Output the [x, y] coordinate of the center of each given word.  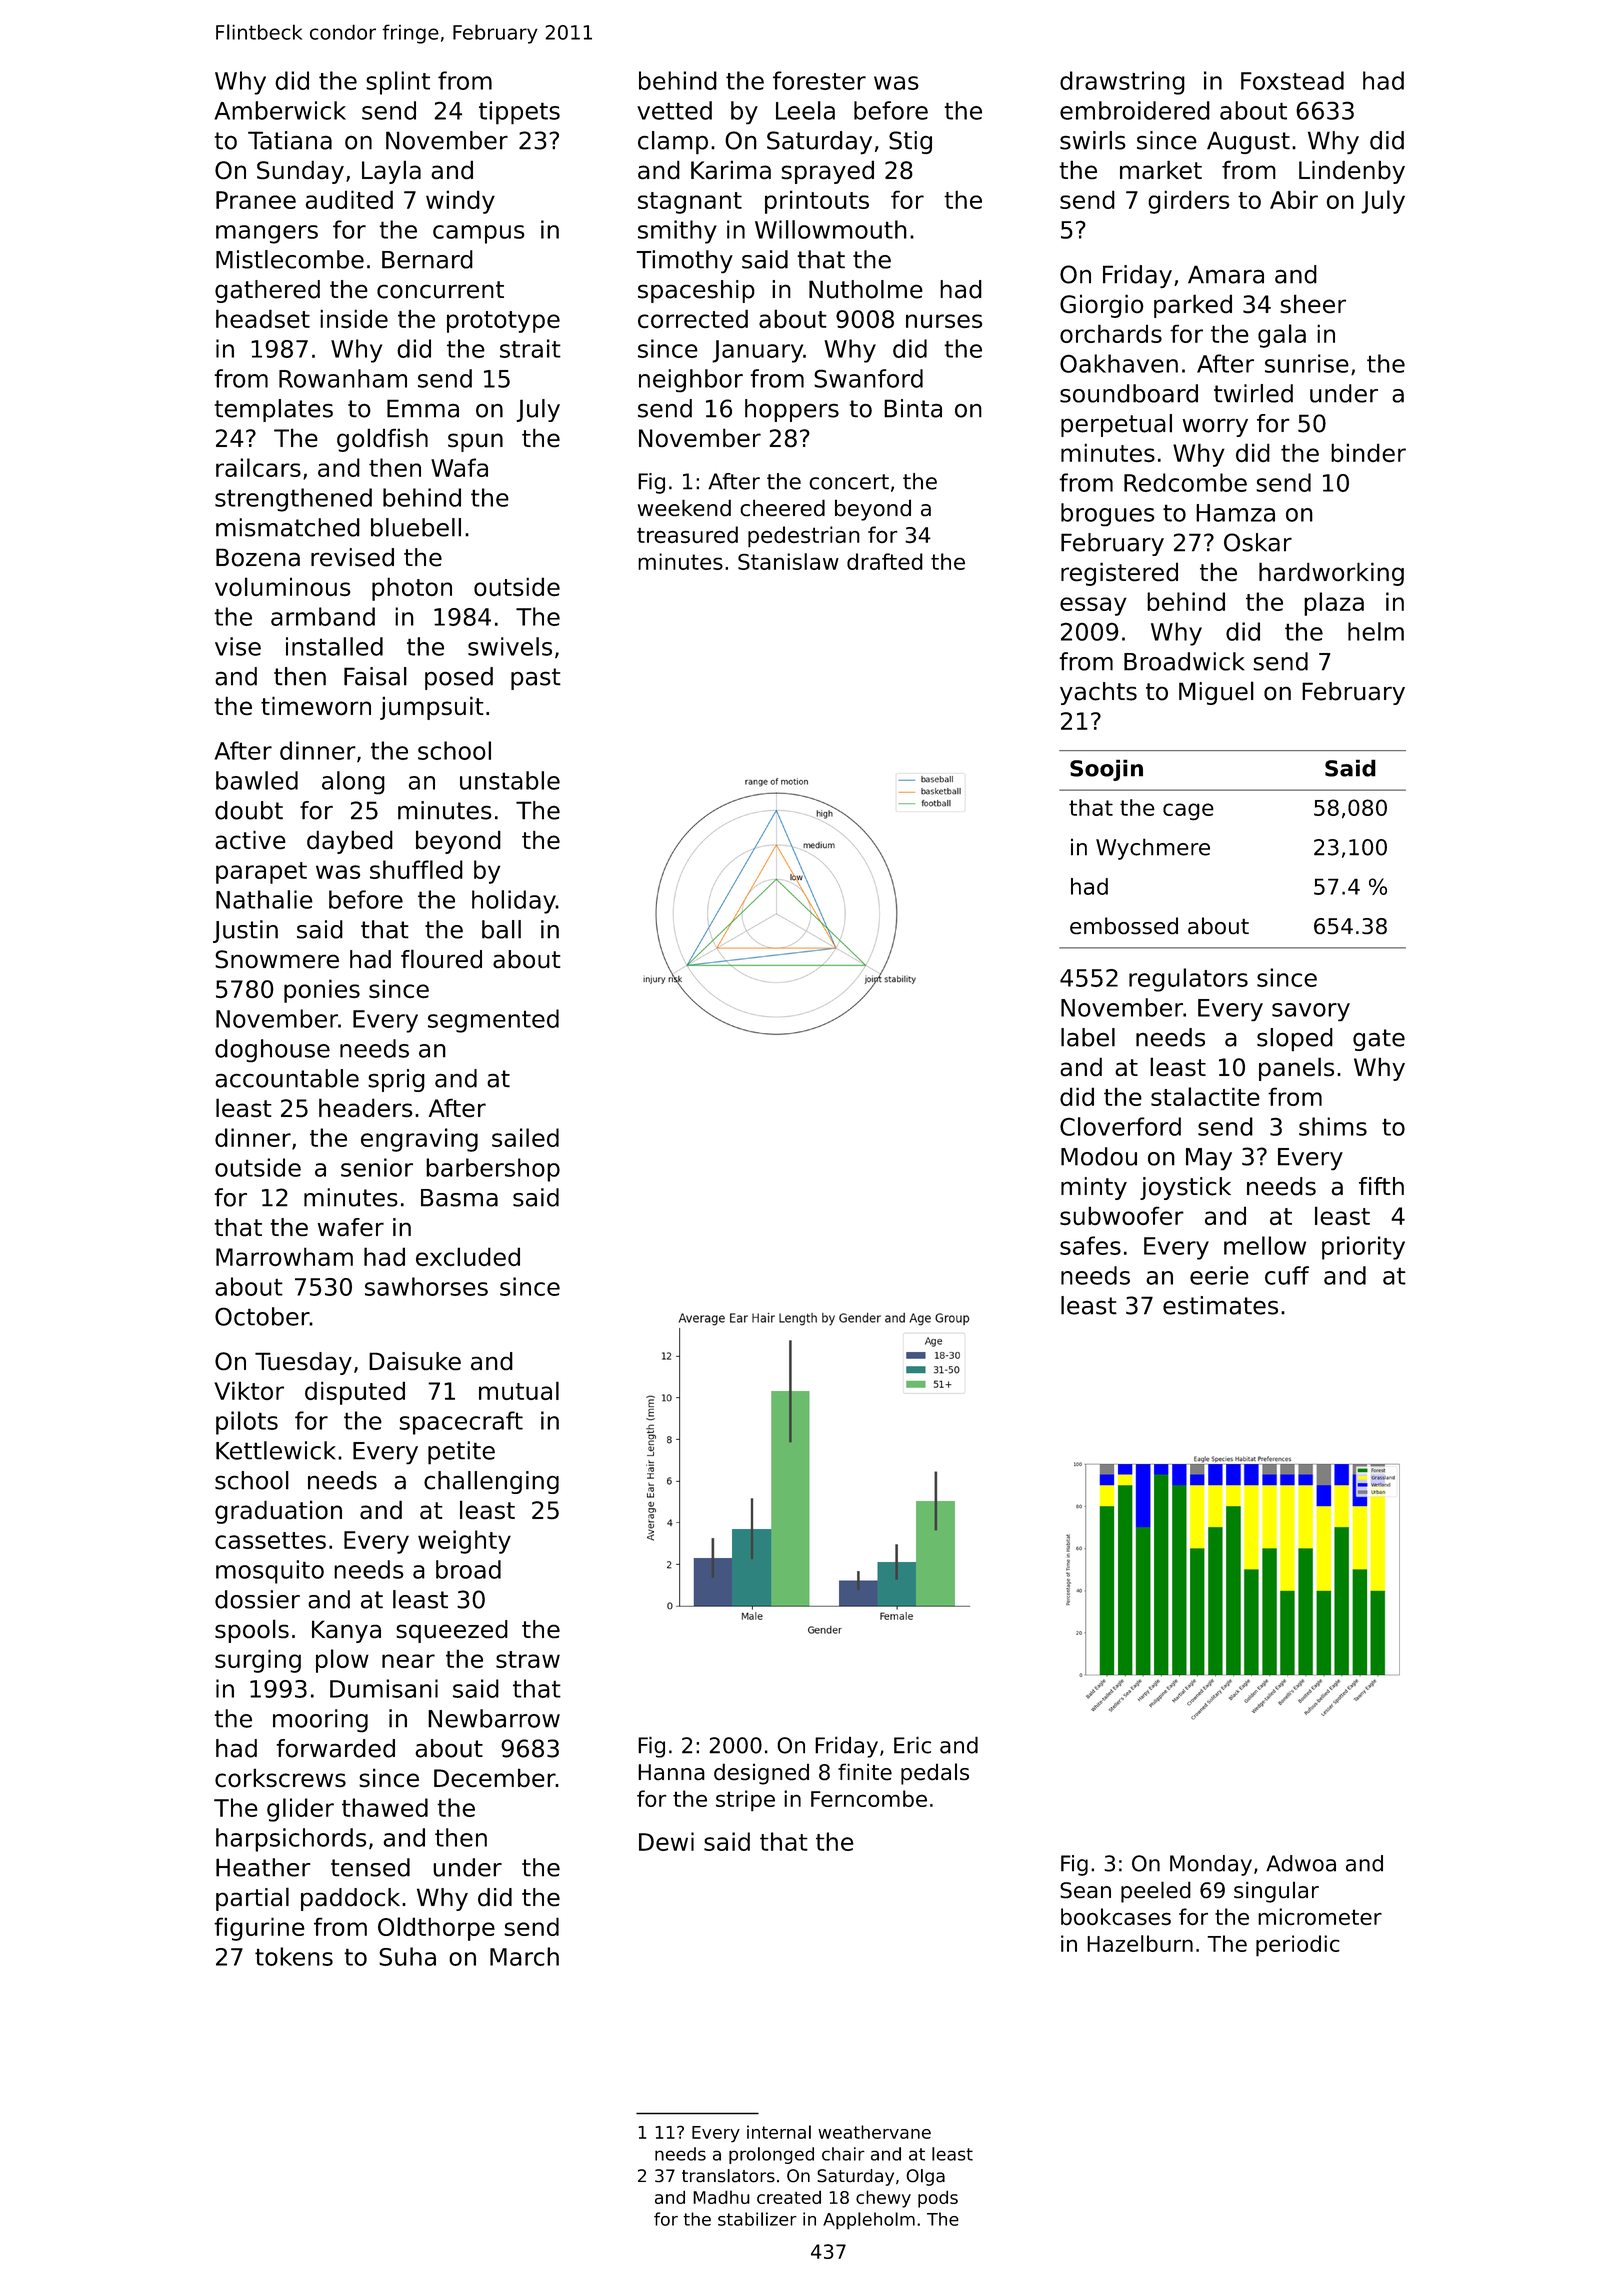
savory [1311, 1012]
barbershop [493, 1170]
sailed [525, 1137]
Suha [407, 1956]
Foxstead [1292, 80]
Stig [910, 142]
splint [398, 83]
